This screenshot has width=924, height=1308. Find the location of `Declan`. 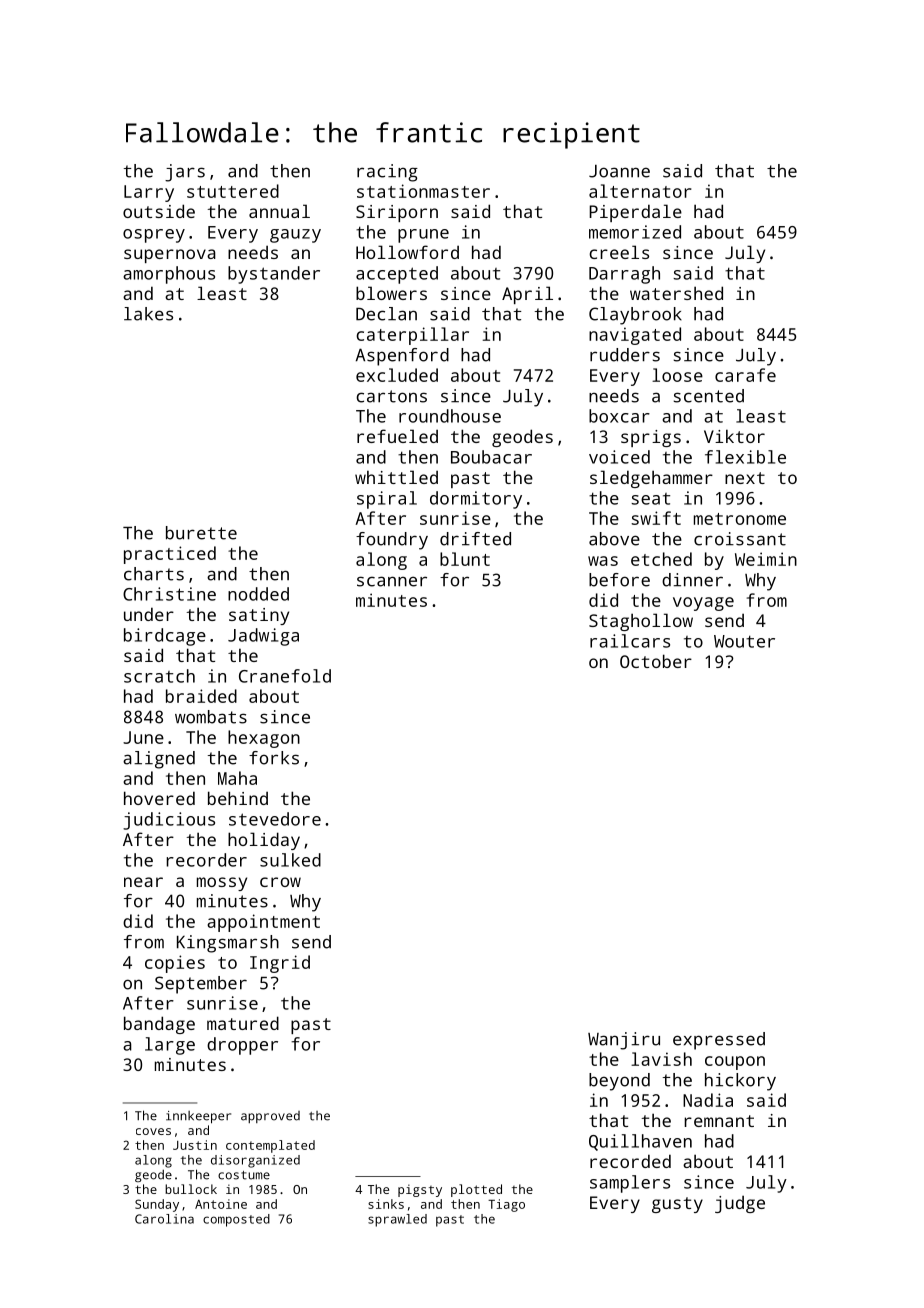

Declan is located at coordinates (386, 314).
